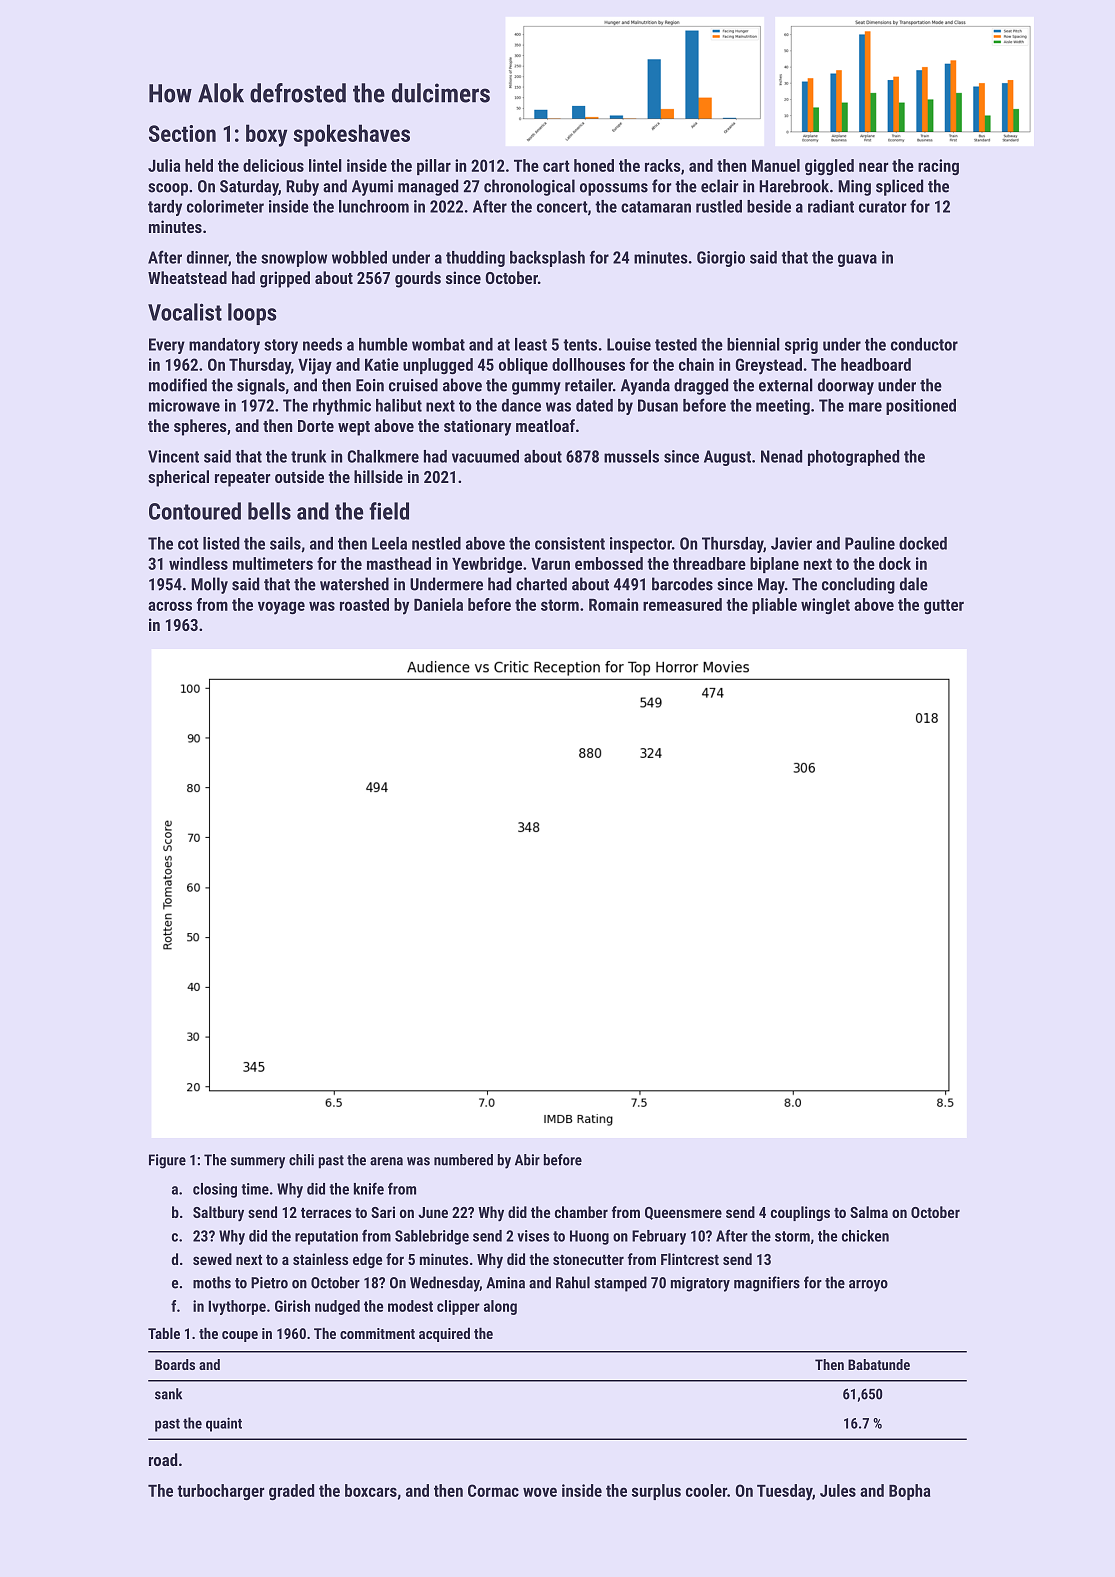 The width and height of the screenshot is (1115, 1577). I want to click on Vincent, so click(173, 456).
